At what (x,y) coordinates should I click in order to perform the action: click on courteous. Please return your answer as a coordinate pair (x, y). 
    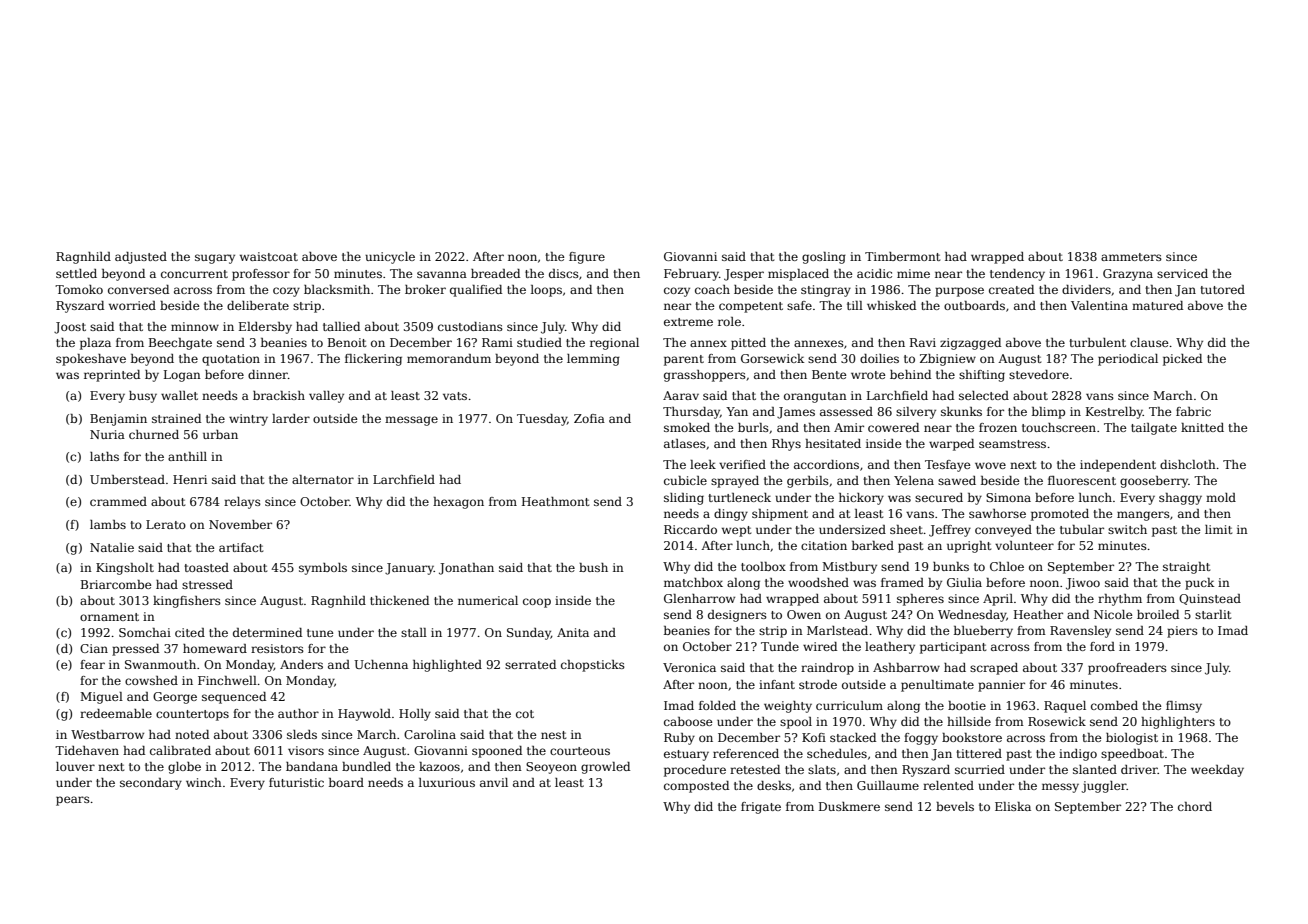
    Looking at the image, I should click on (580, 751).
